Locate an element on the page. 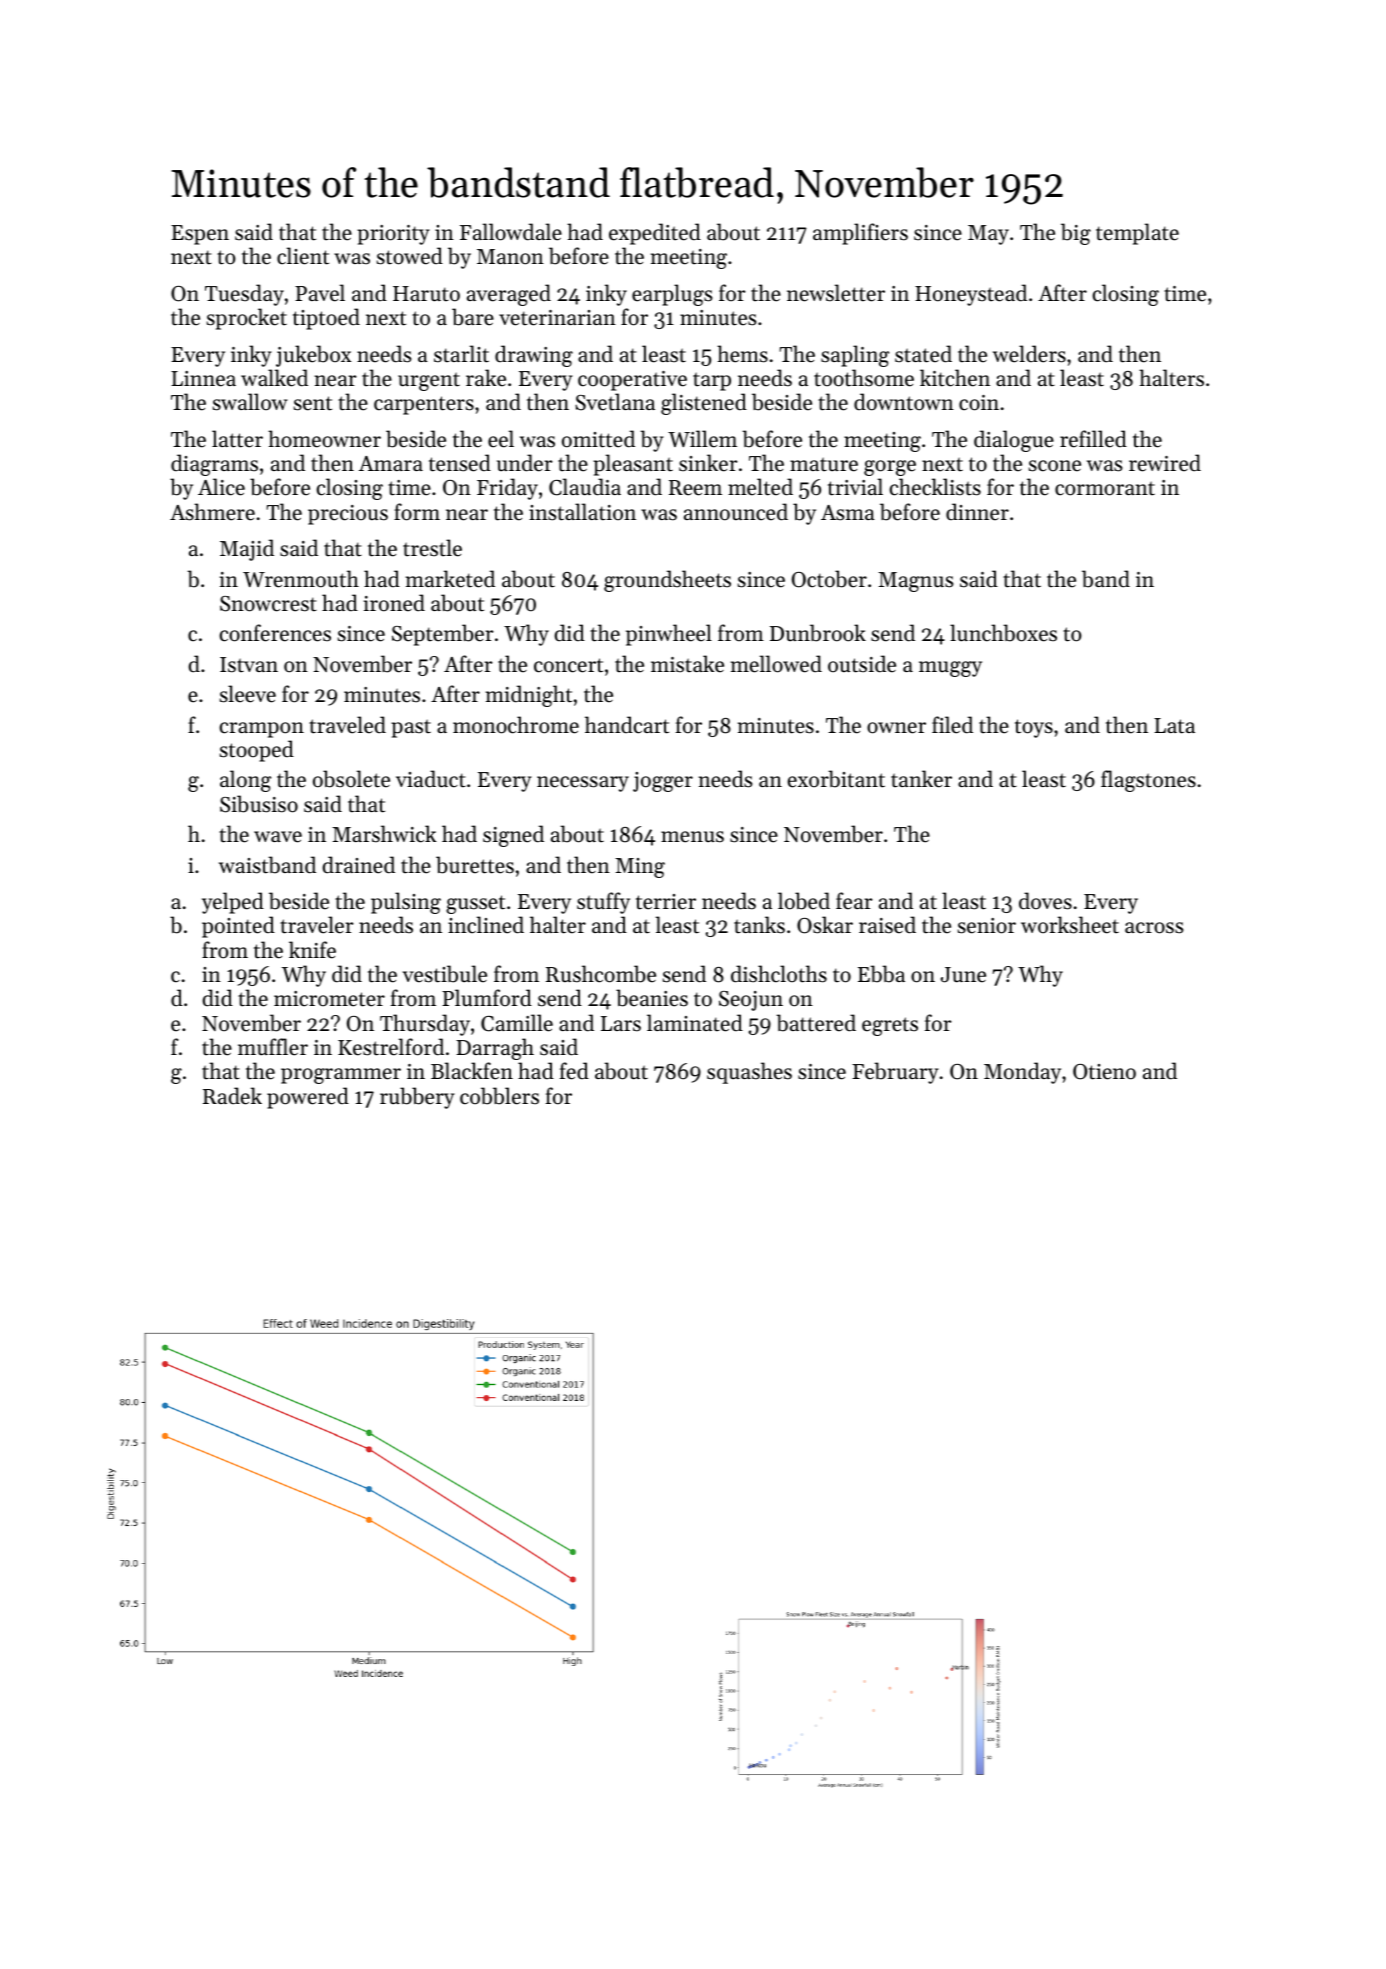 Image resolution: width=1386 pixels, height=1969 pixels. tiptoed is located at coordinates (326, 319).
